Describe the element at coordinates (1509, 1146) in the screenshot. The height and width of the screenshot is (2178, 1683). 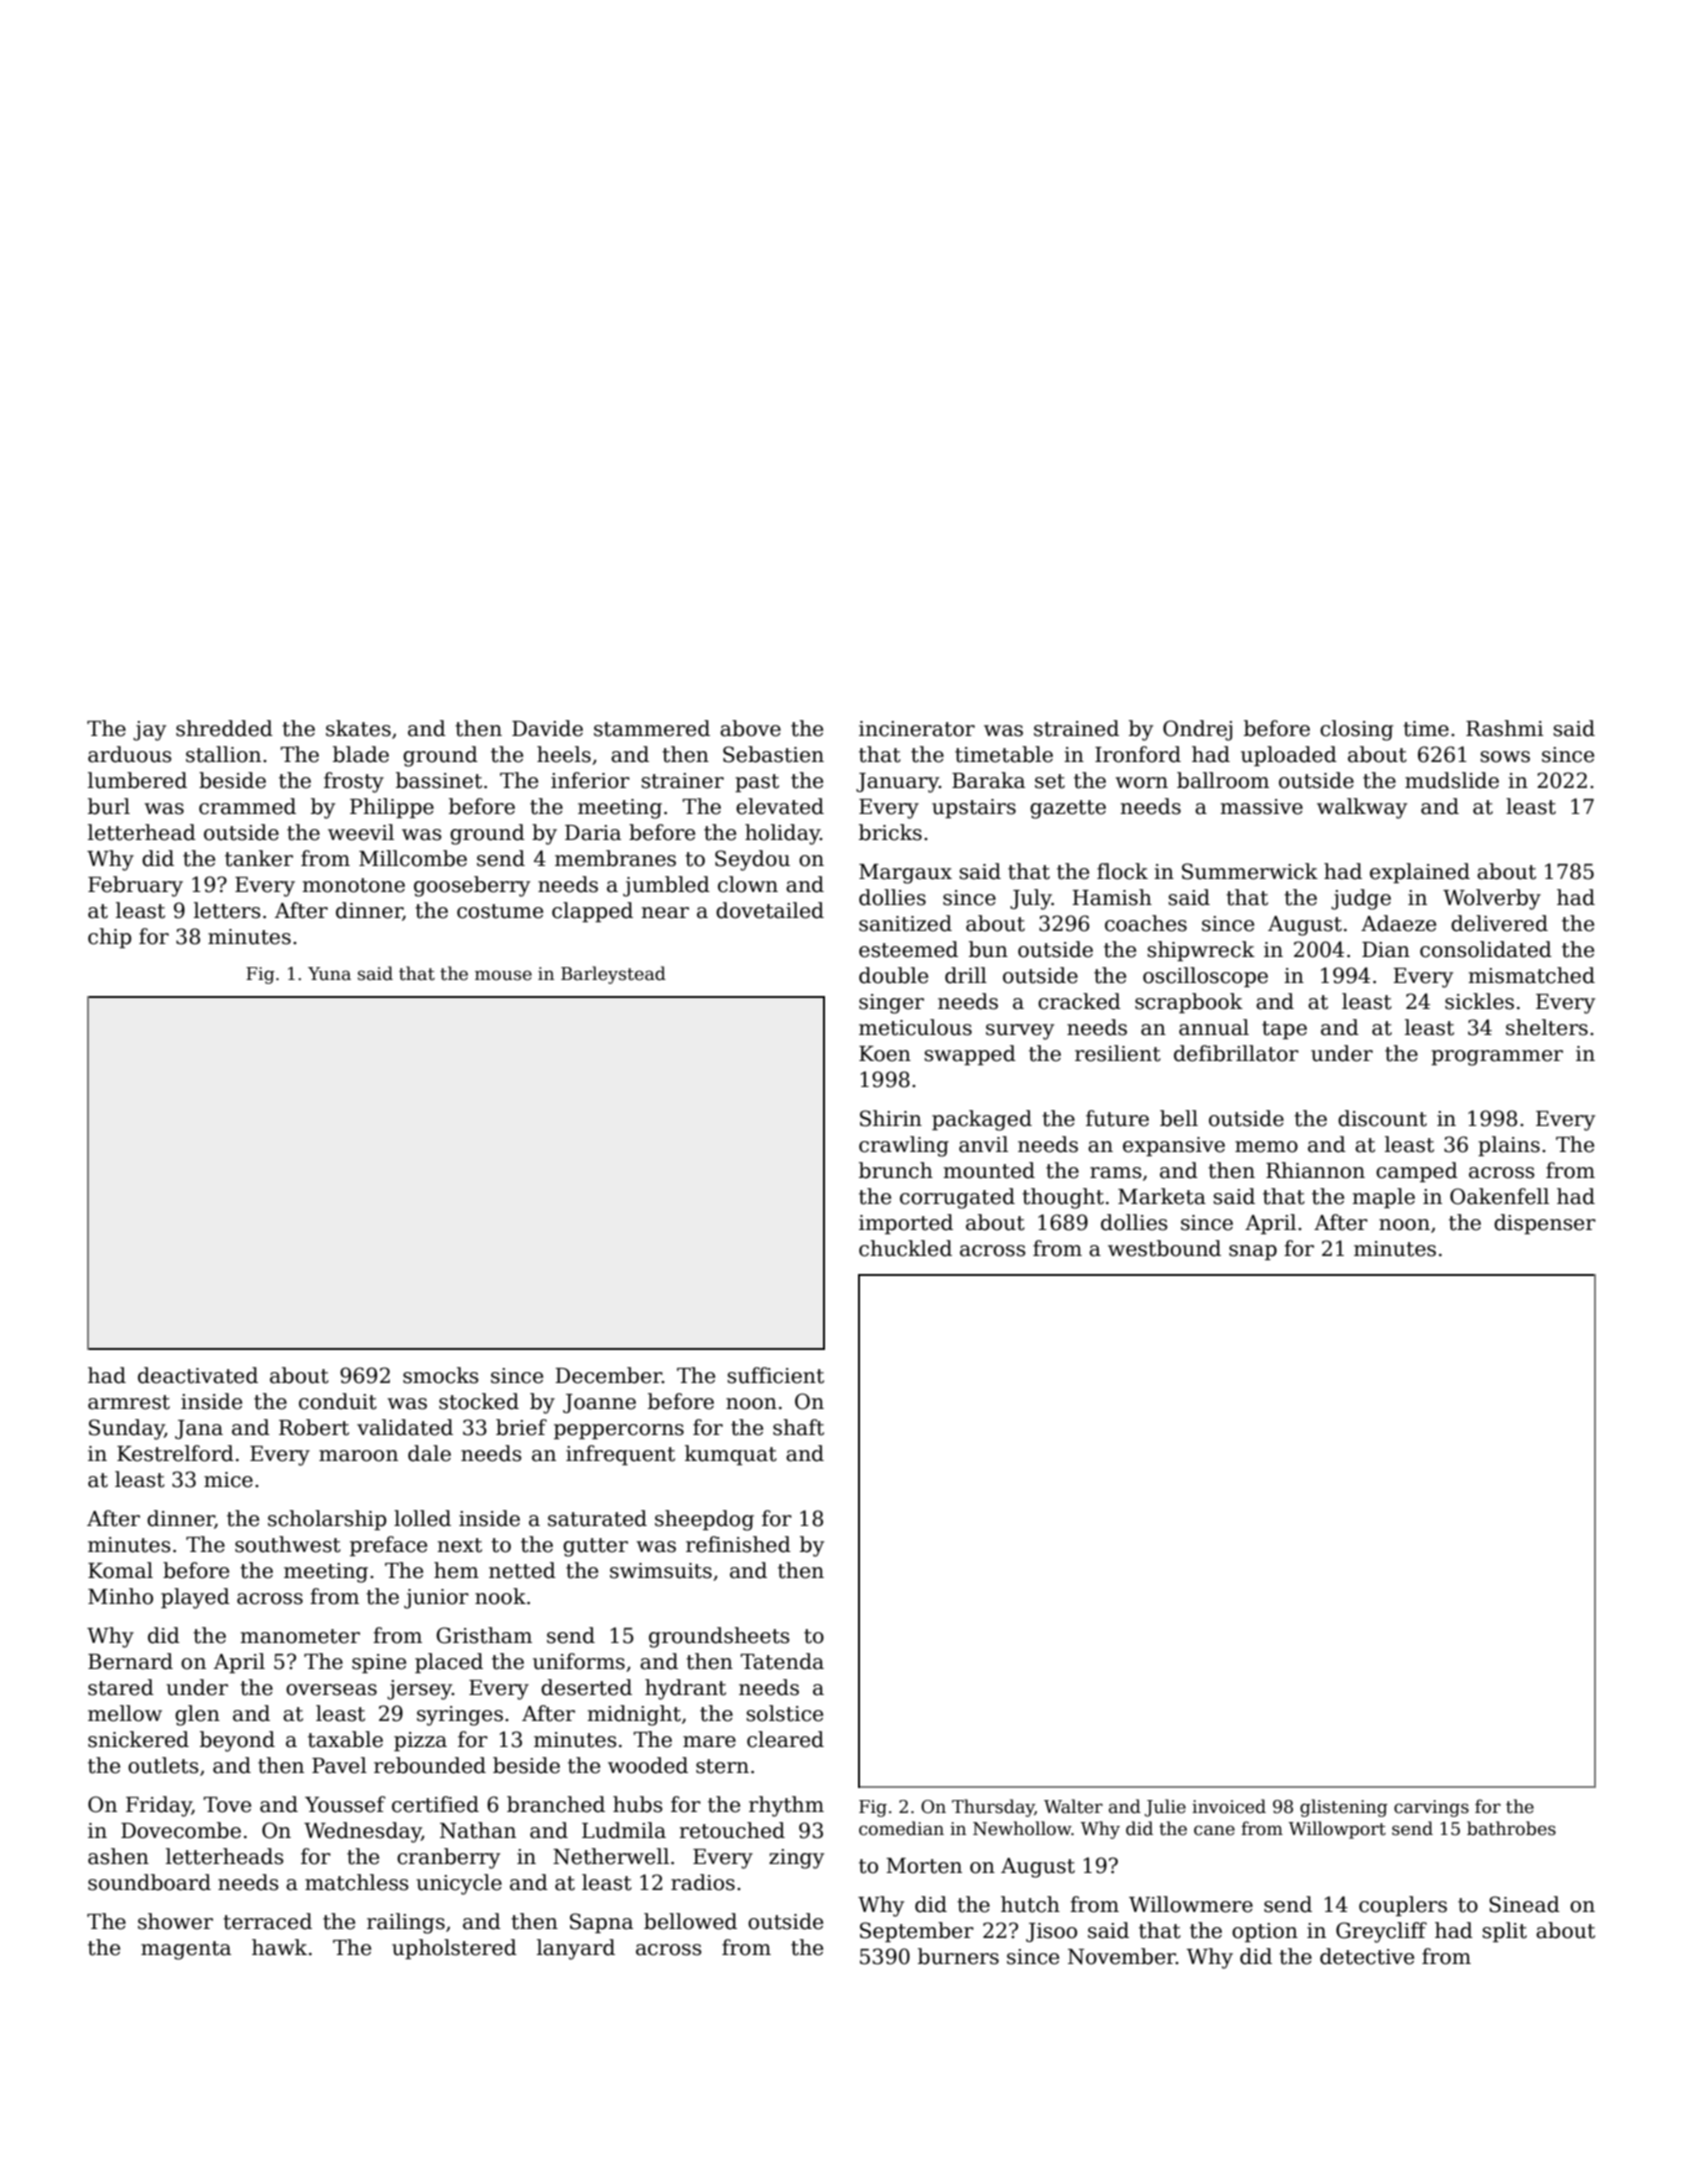
I see `plains` at that location.
